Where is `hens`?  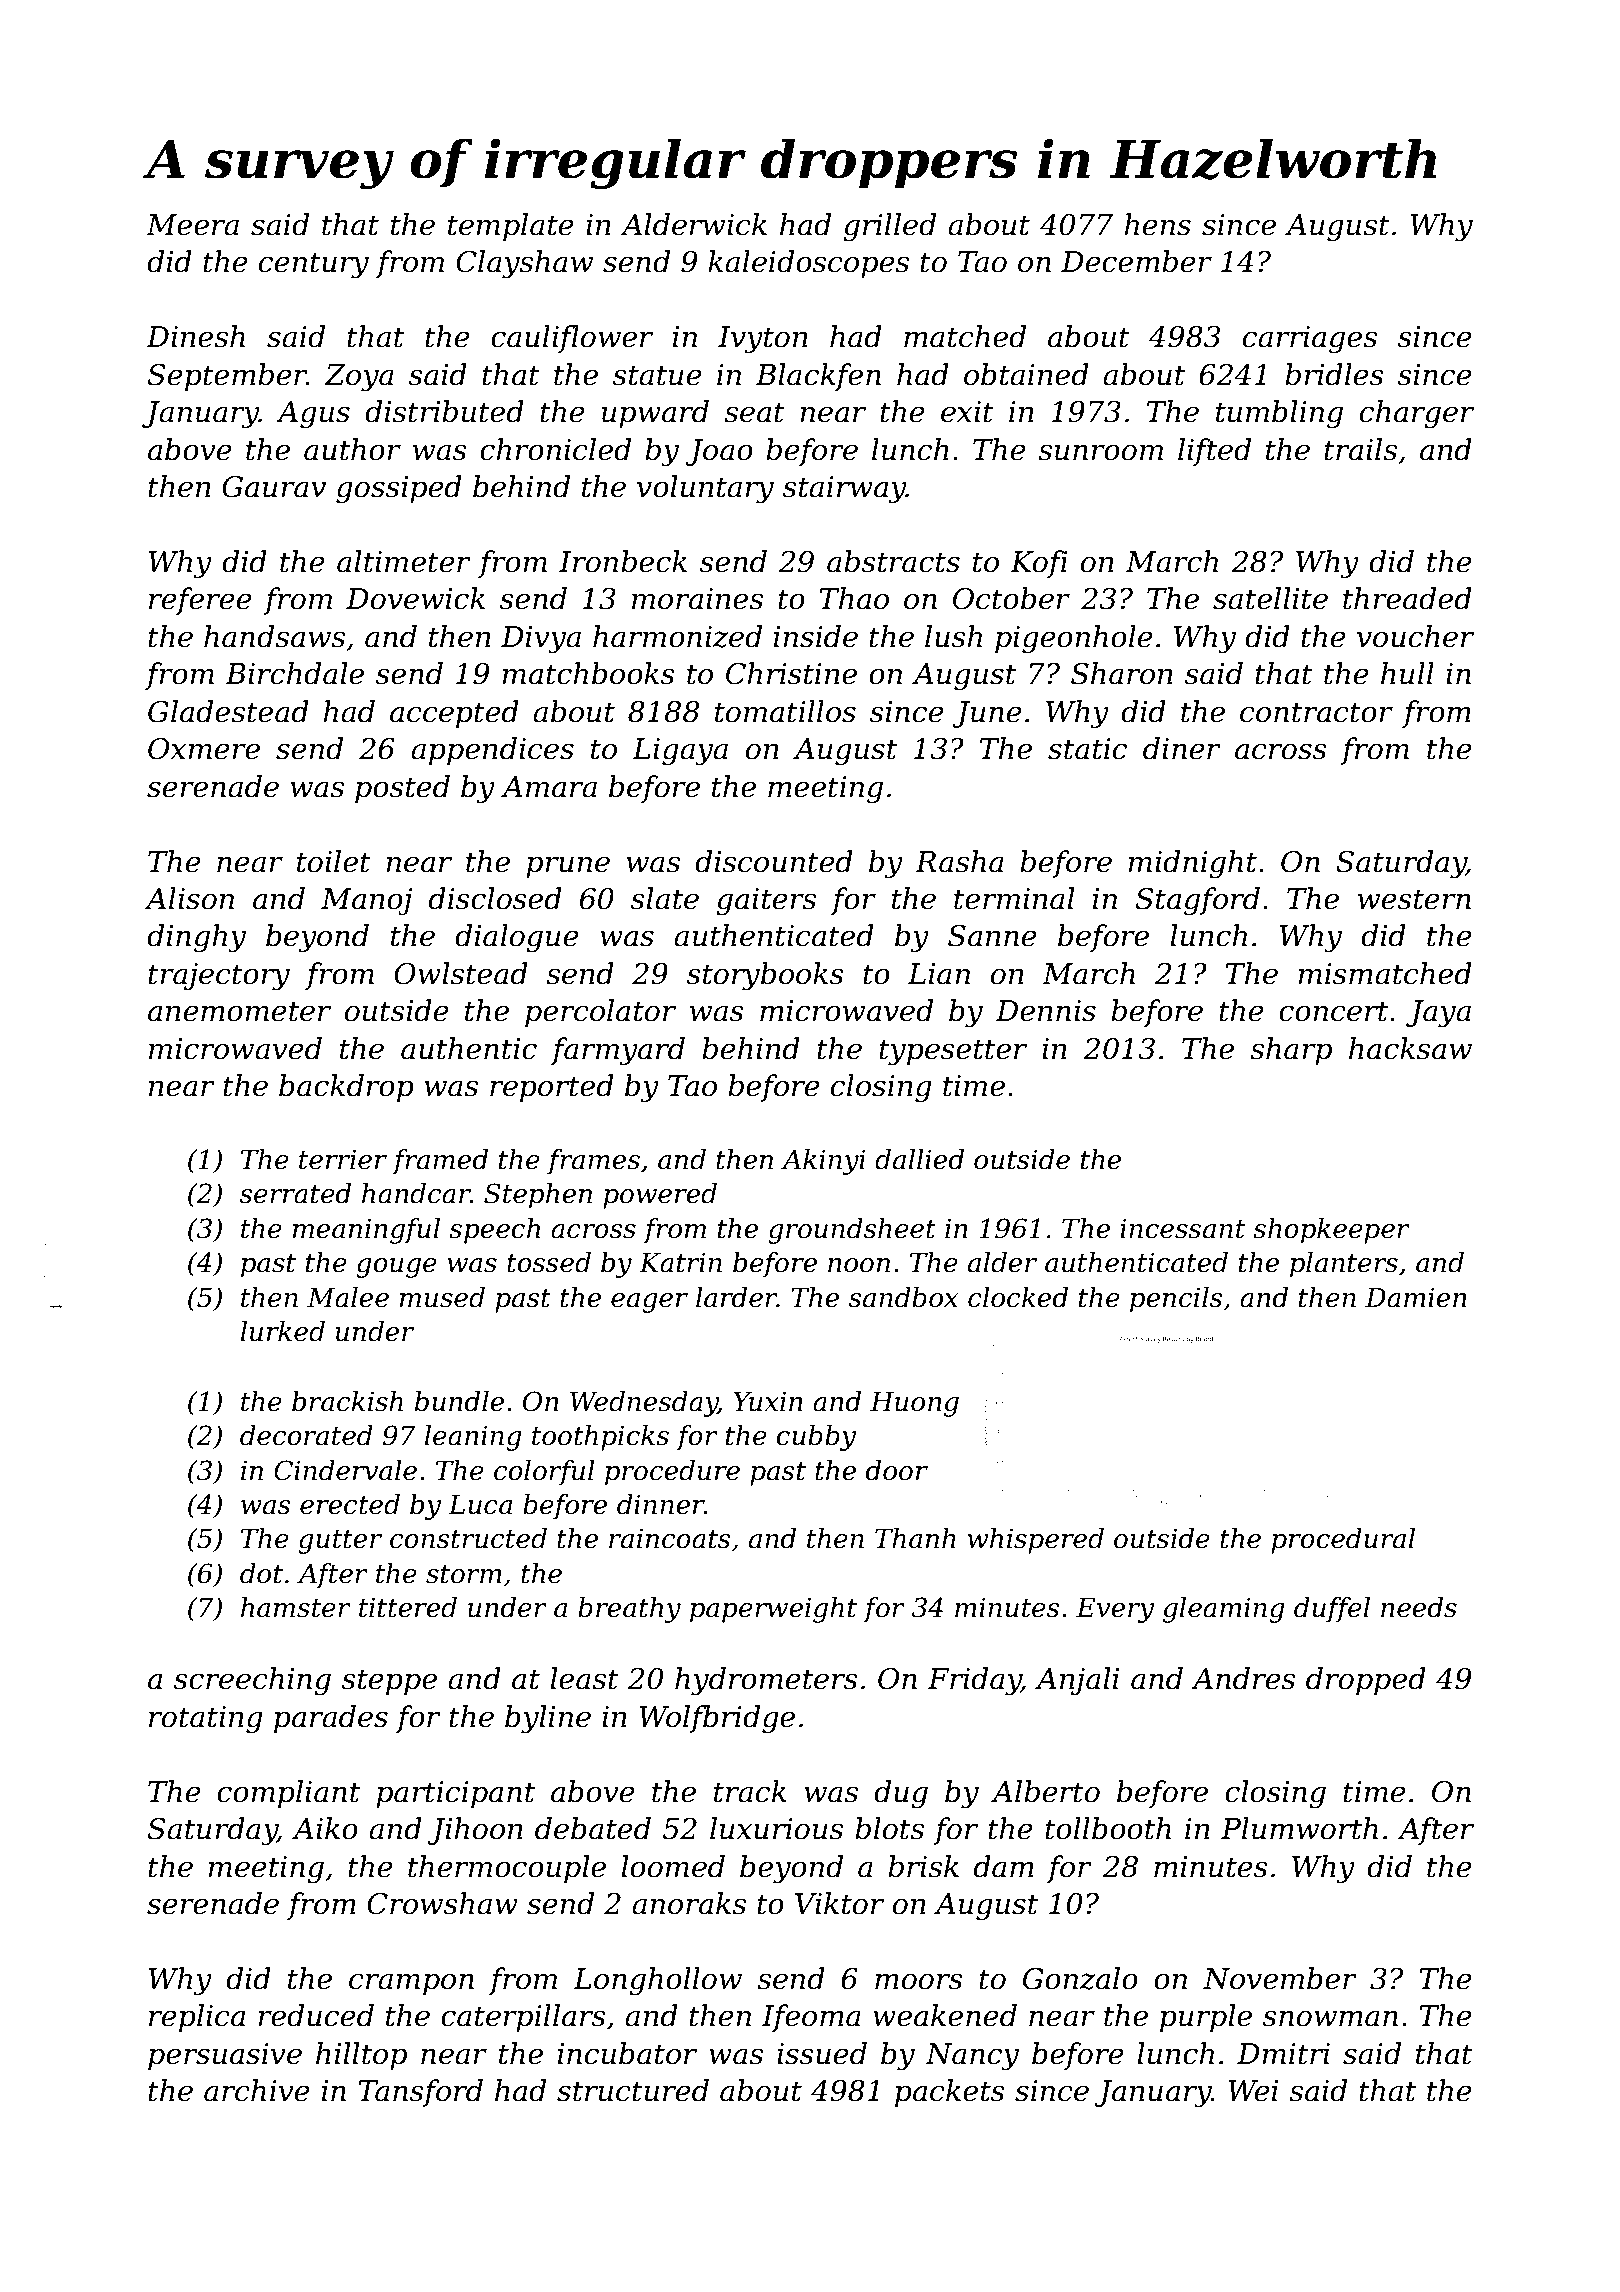
hens is located at coordinates (1157, 224).
